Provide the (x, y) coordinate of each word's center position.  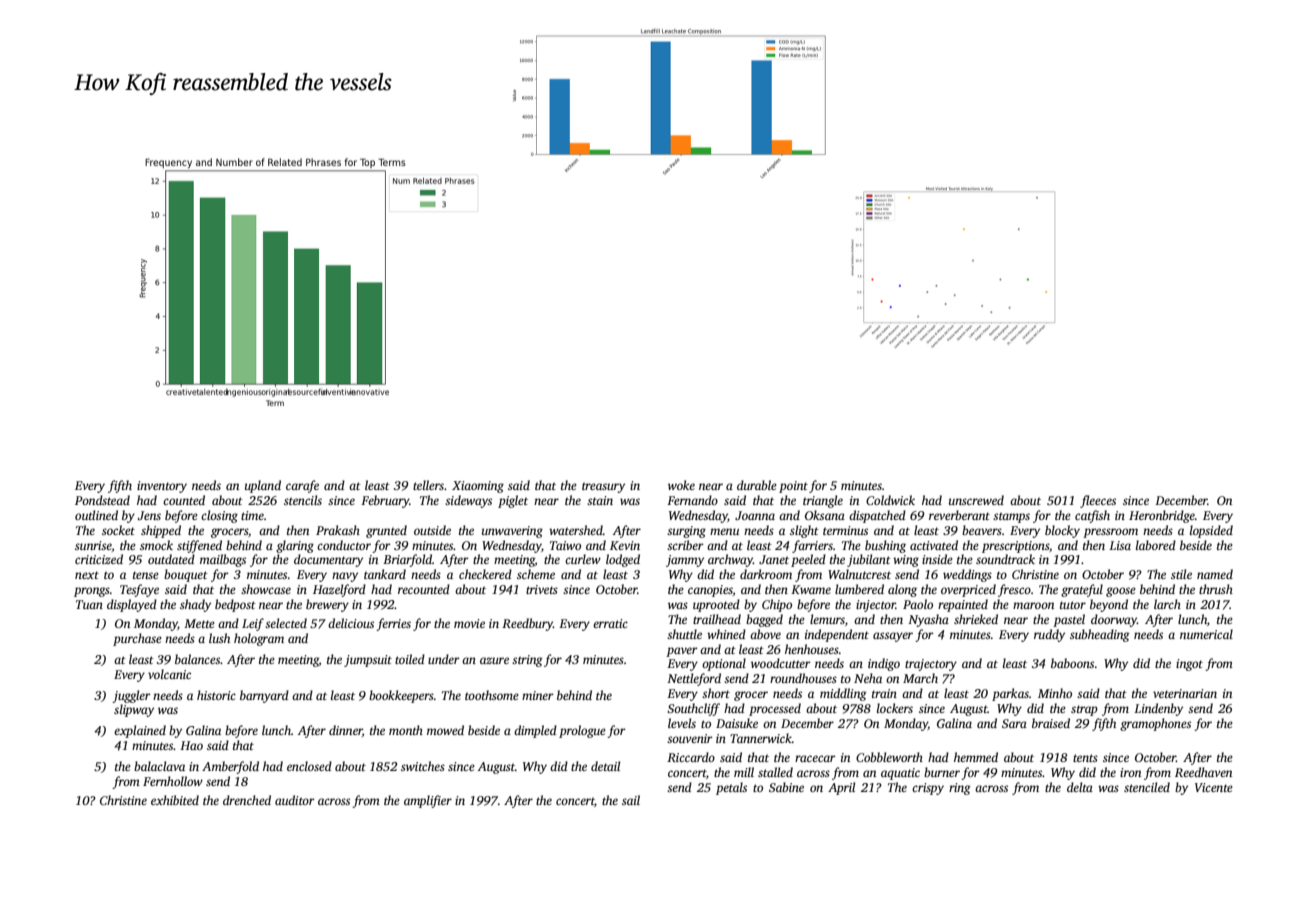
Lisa (1120, 545)
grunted (386, 531)
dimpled (535, 731)
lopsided (1211, 531)
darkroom (766, 574)
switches (423, 766)
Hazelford (339, 590)
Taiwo (565, 545)
